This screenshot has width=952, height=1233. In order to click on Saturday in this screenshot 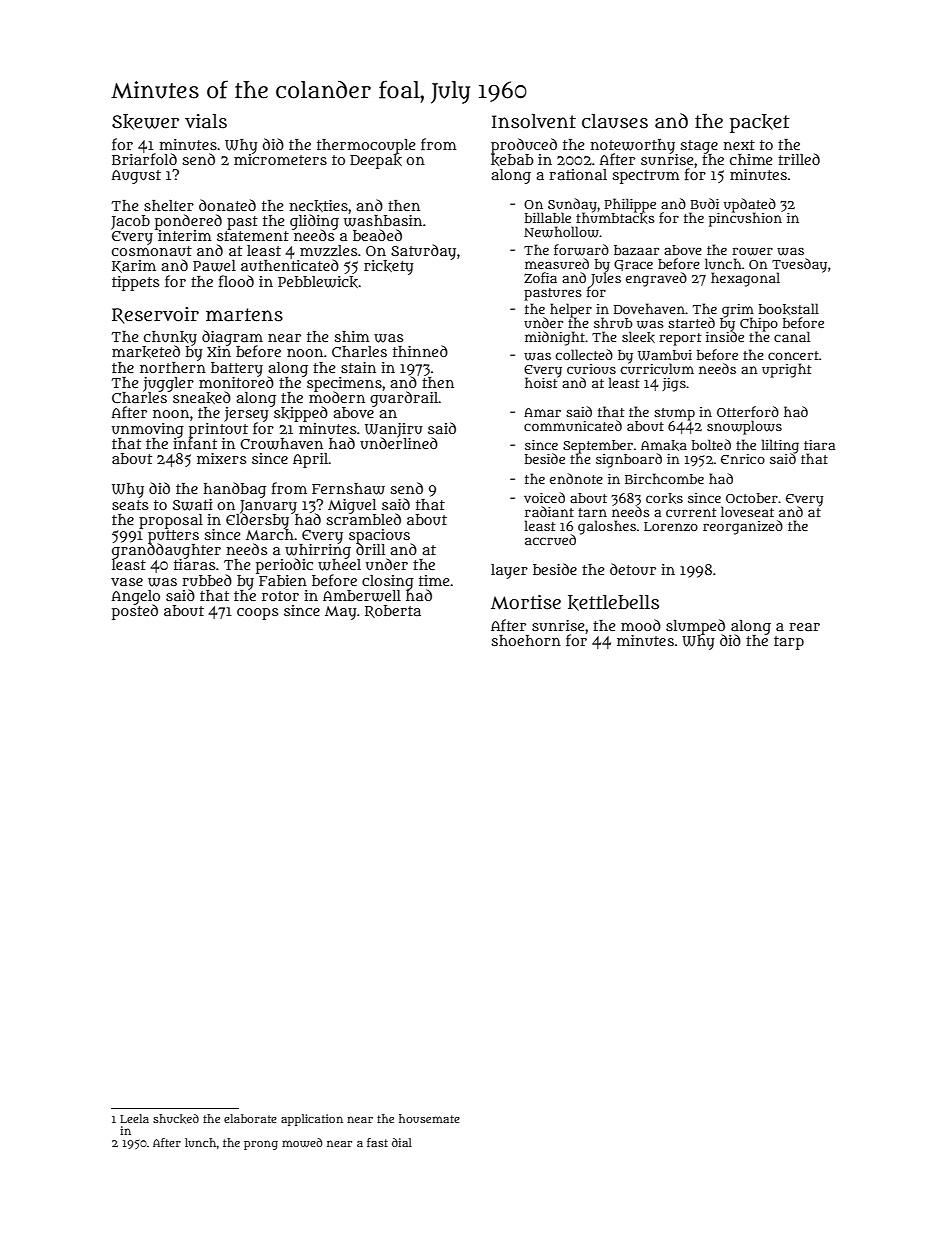, I will do `click(423, 252)`.
